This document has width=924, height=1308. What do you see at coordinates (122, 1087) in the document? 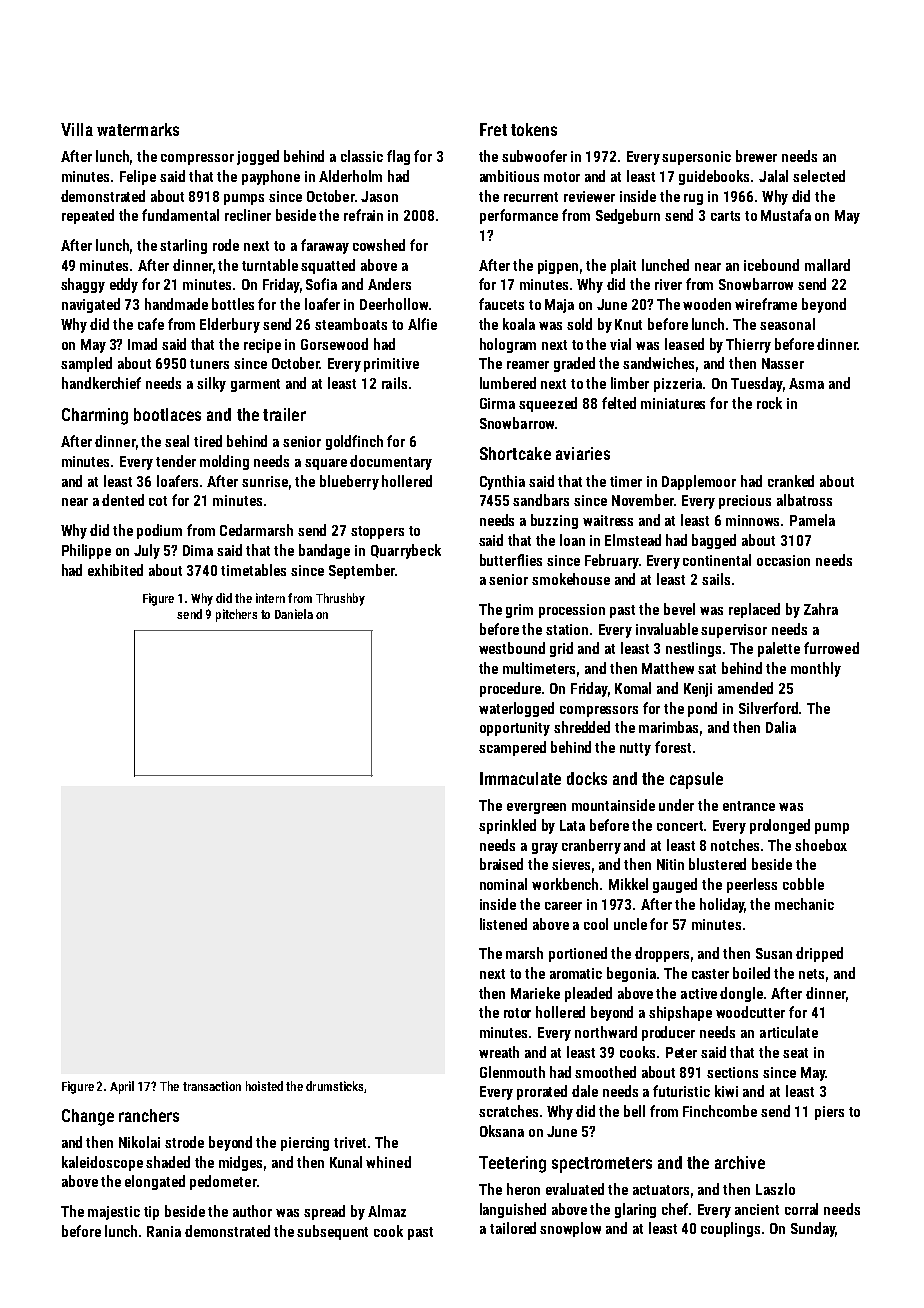
I see `April` at bounding box center [122, 1087].
